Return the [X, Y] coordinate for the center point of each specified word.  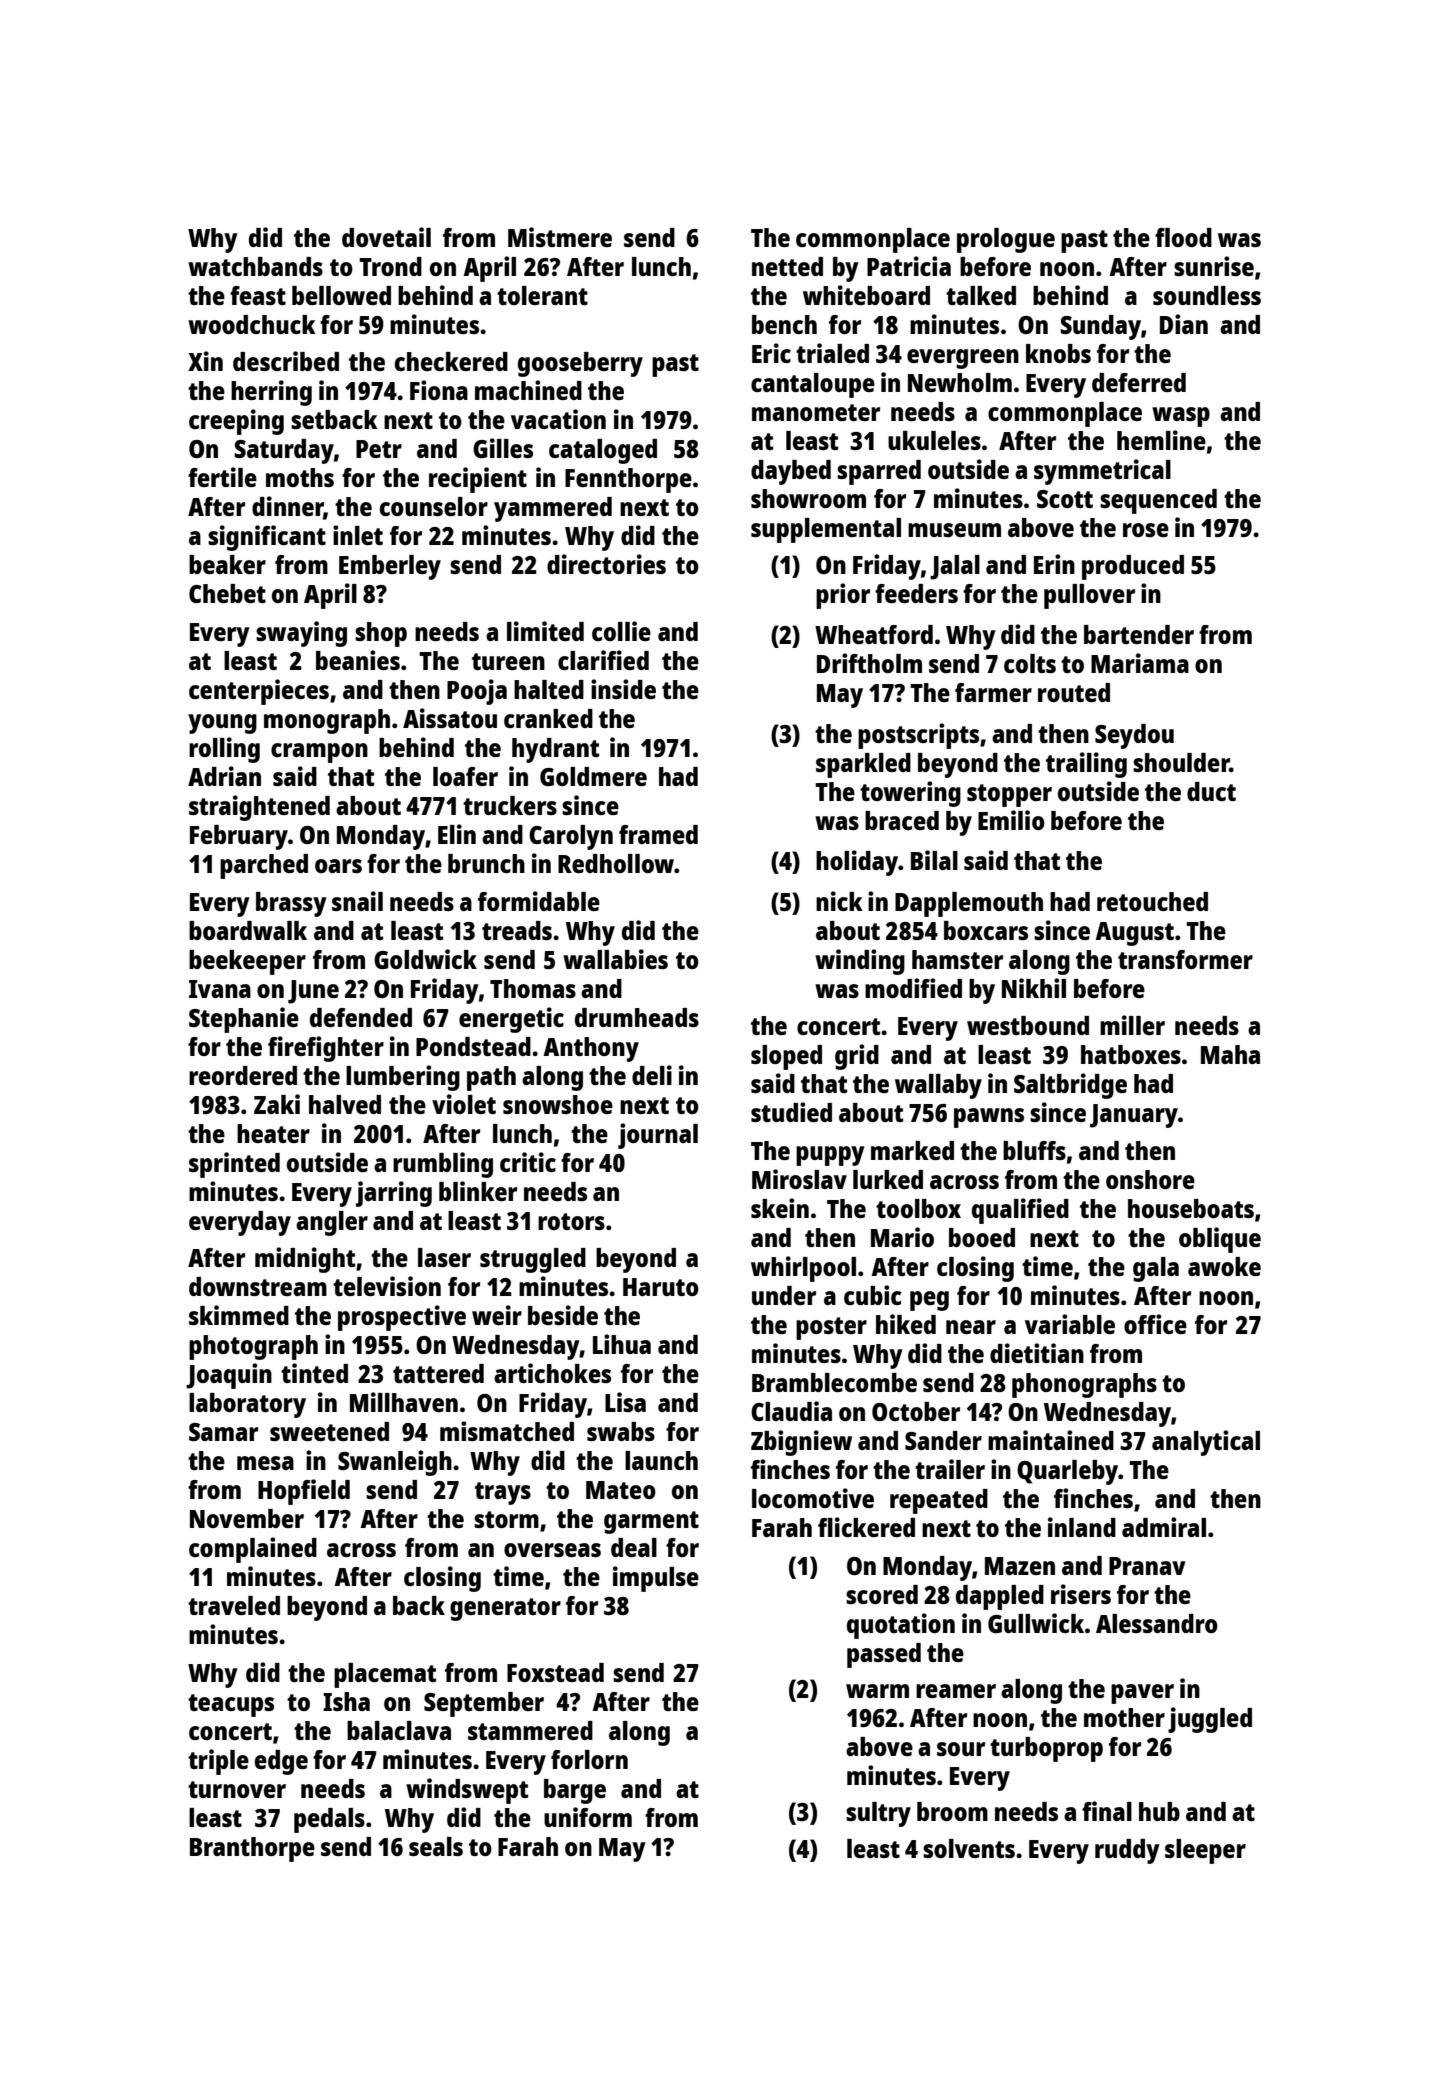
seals [436, 1846]
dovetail [386, 237]
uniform [588, 1817]
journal [658, 1136]
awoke [1224, 1266]
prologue [1006, 240]
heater [273, 1133]
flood [1183, 237]
